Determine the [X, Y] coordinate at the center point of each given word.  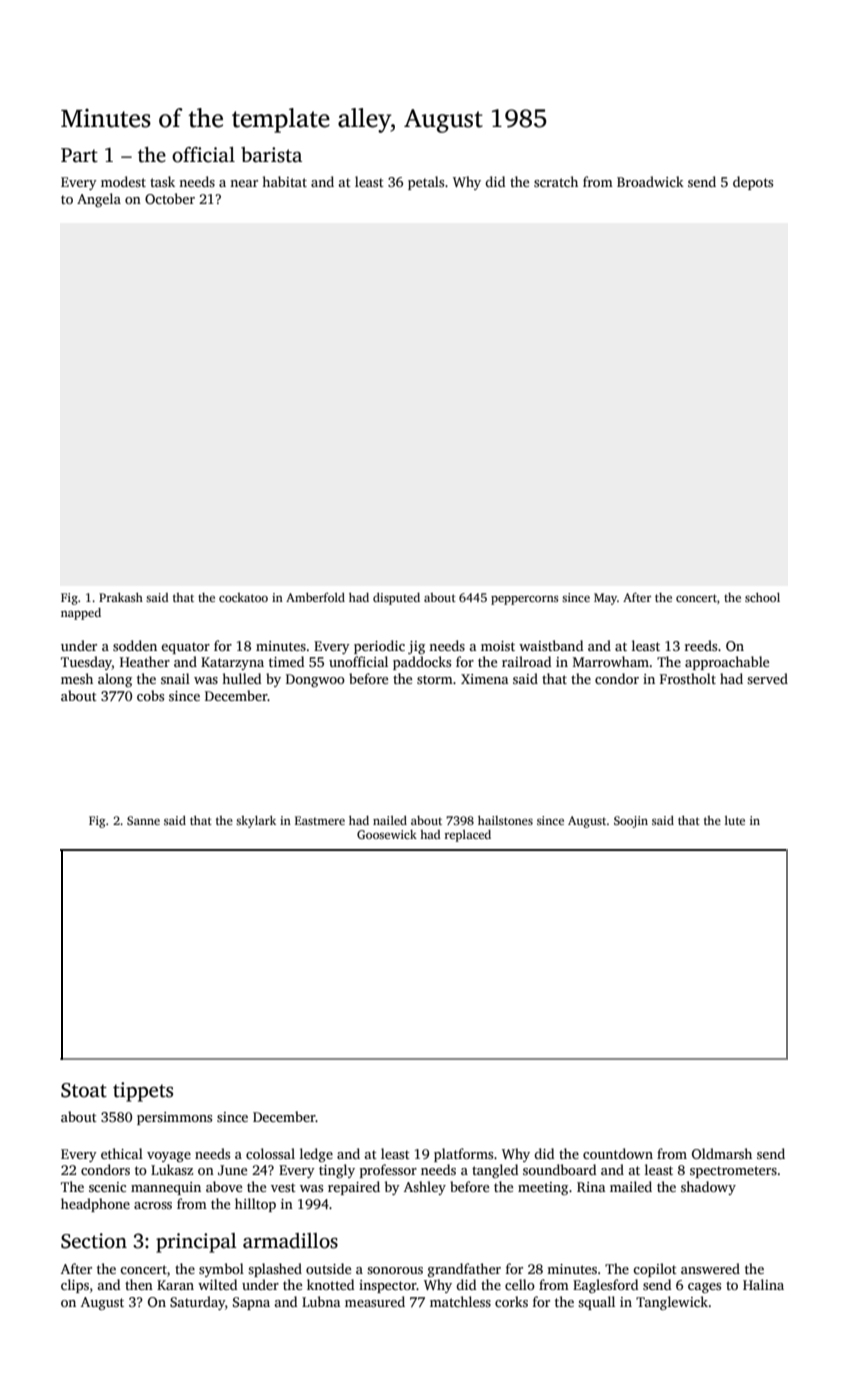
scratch [556, 181]
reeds [701, 645]
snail [175, 678]
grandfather [464, 1270]
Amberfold [315, 597]
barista [271, 155]
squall [596, 1303]
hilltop [255, 1205]
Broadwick [650, 181]
